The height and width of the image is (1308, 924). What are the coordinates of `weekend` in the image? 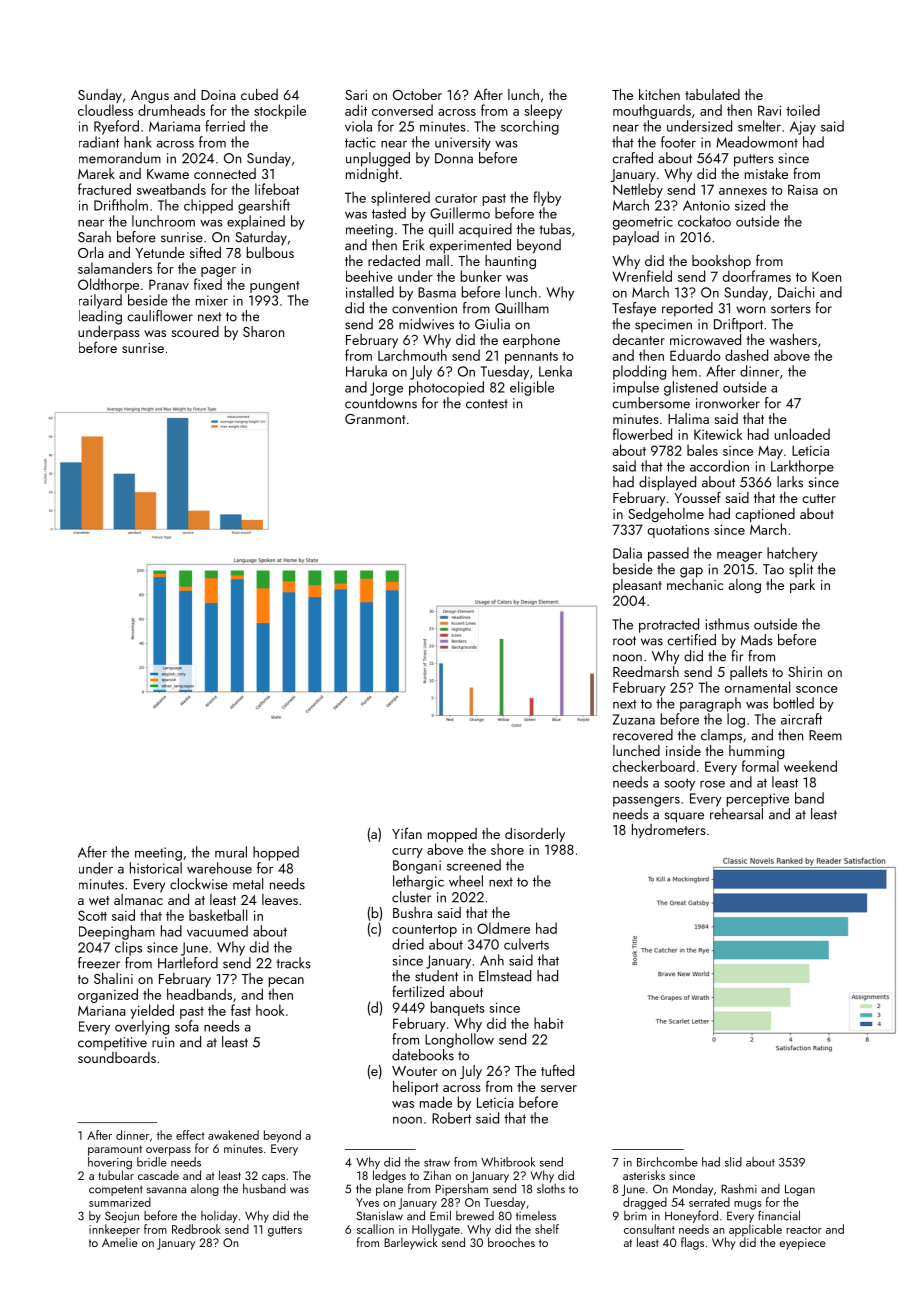 It's located at (810, 766).
